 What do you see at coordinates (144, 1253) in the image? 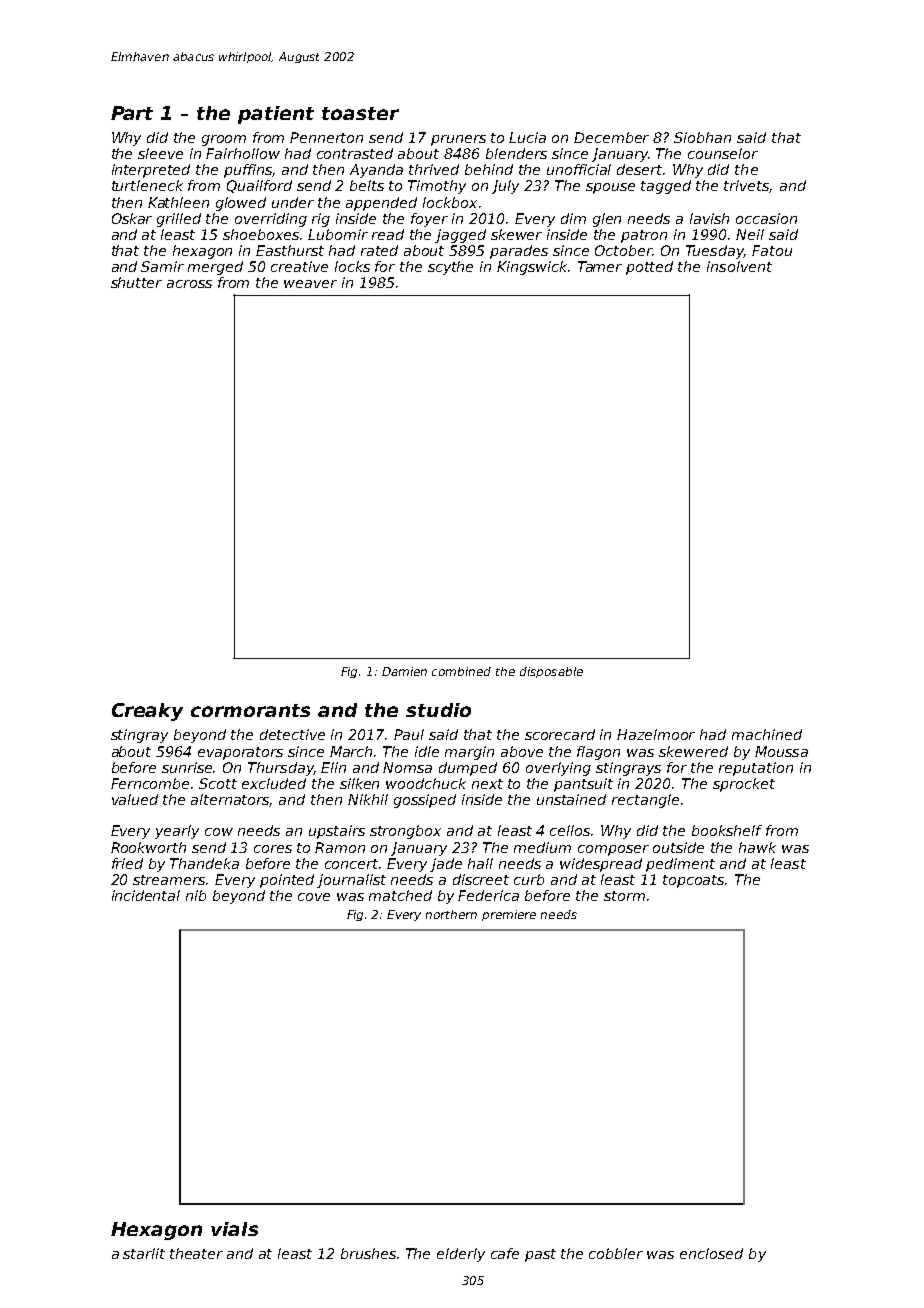
I see `starlit` at bounding box center [144, 1253].
